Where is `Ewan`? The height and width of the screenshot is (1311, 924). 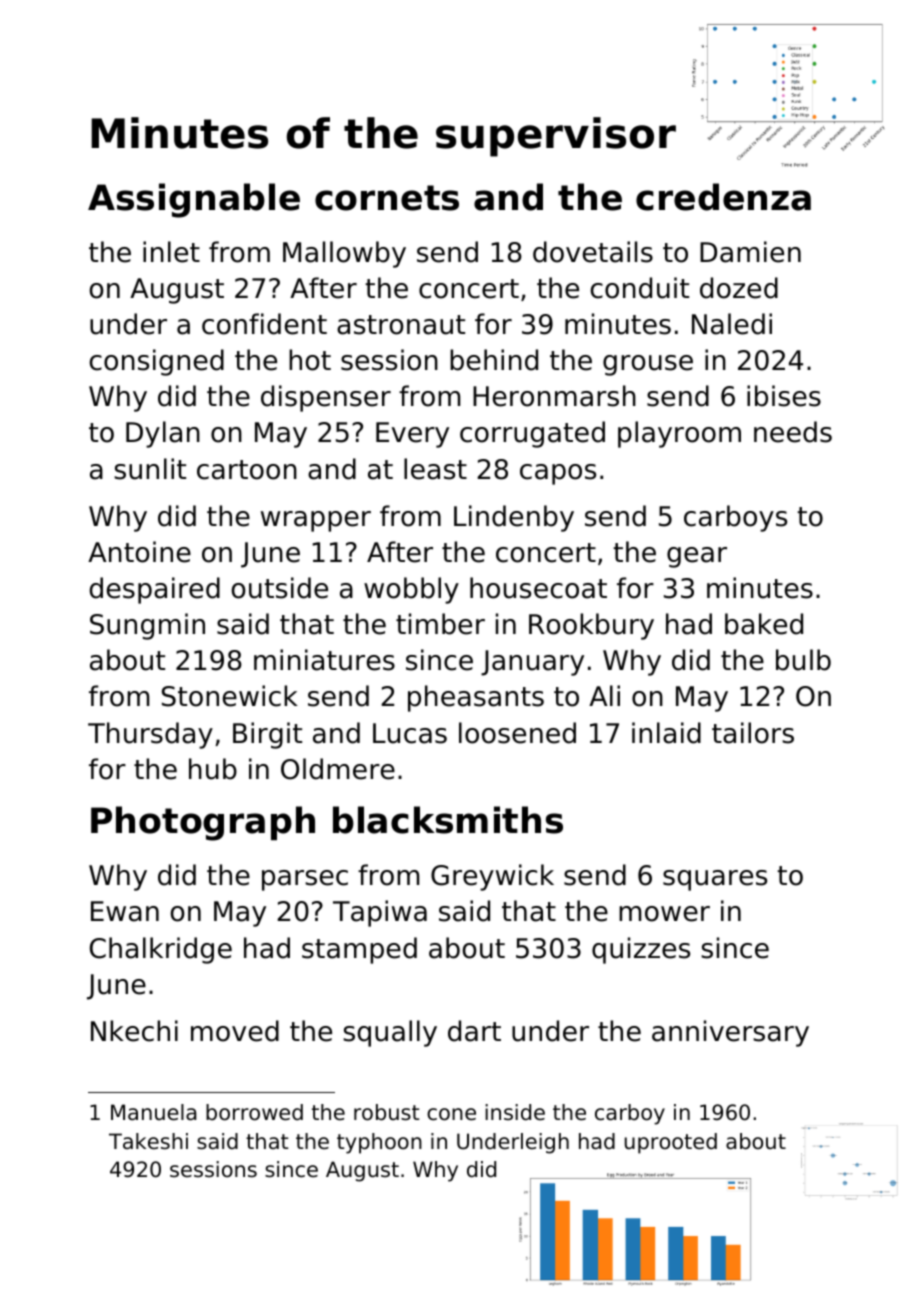
Ewan is located at coordinates (125, 911).
